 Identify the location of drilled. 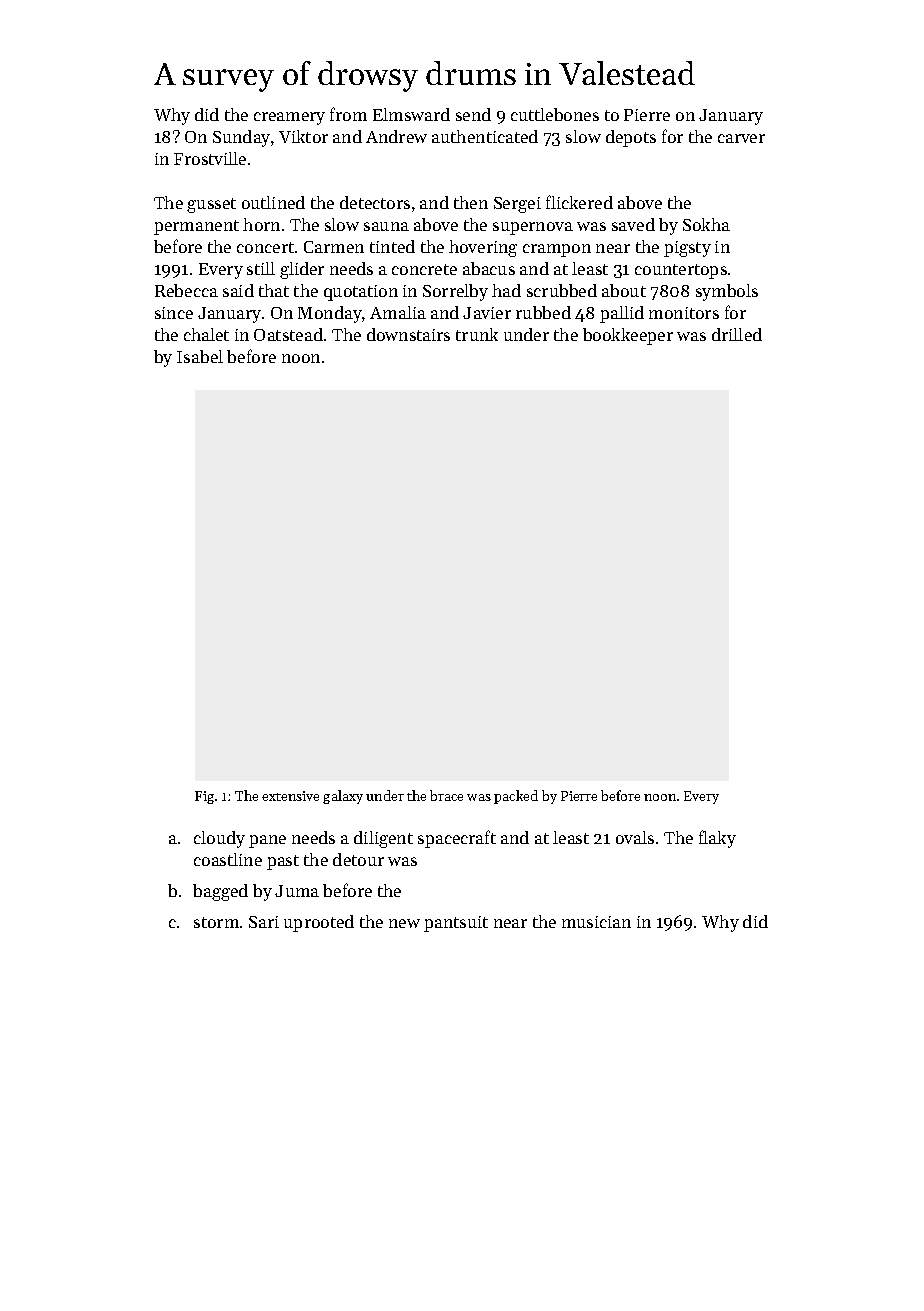
(737, 334).
